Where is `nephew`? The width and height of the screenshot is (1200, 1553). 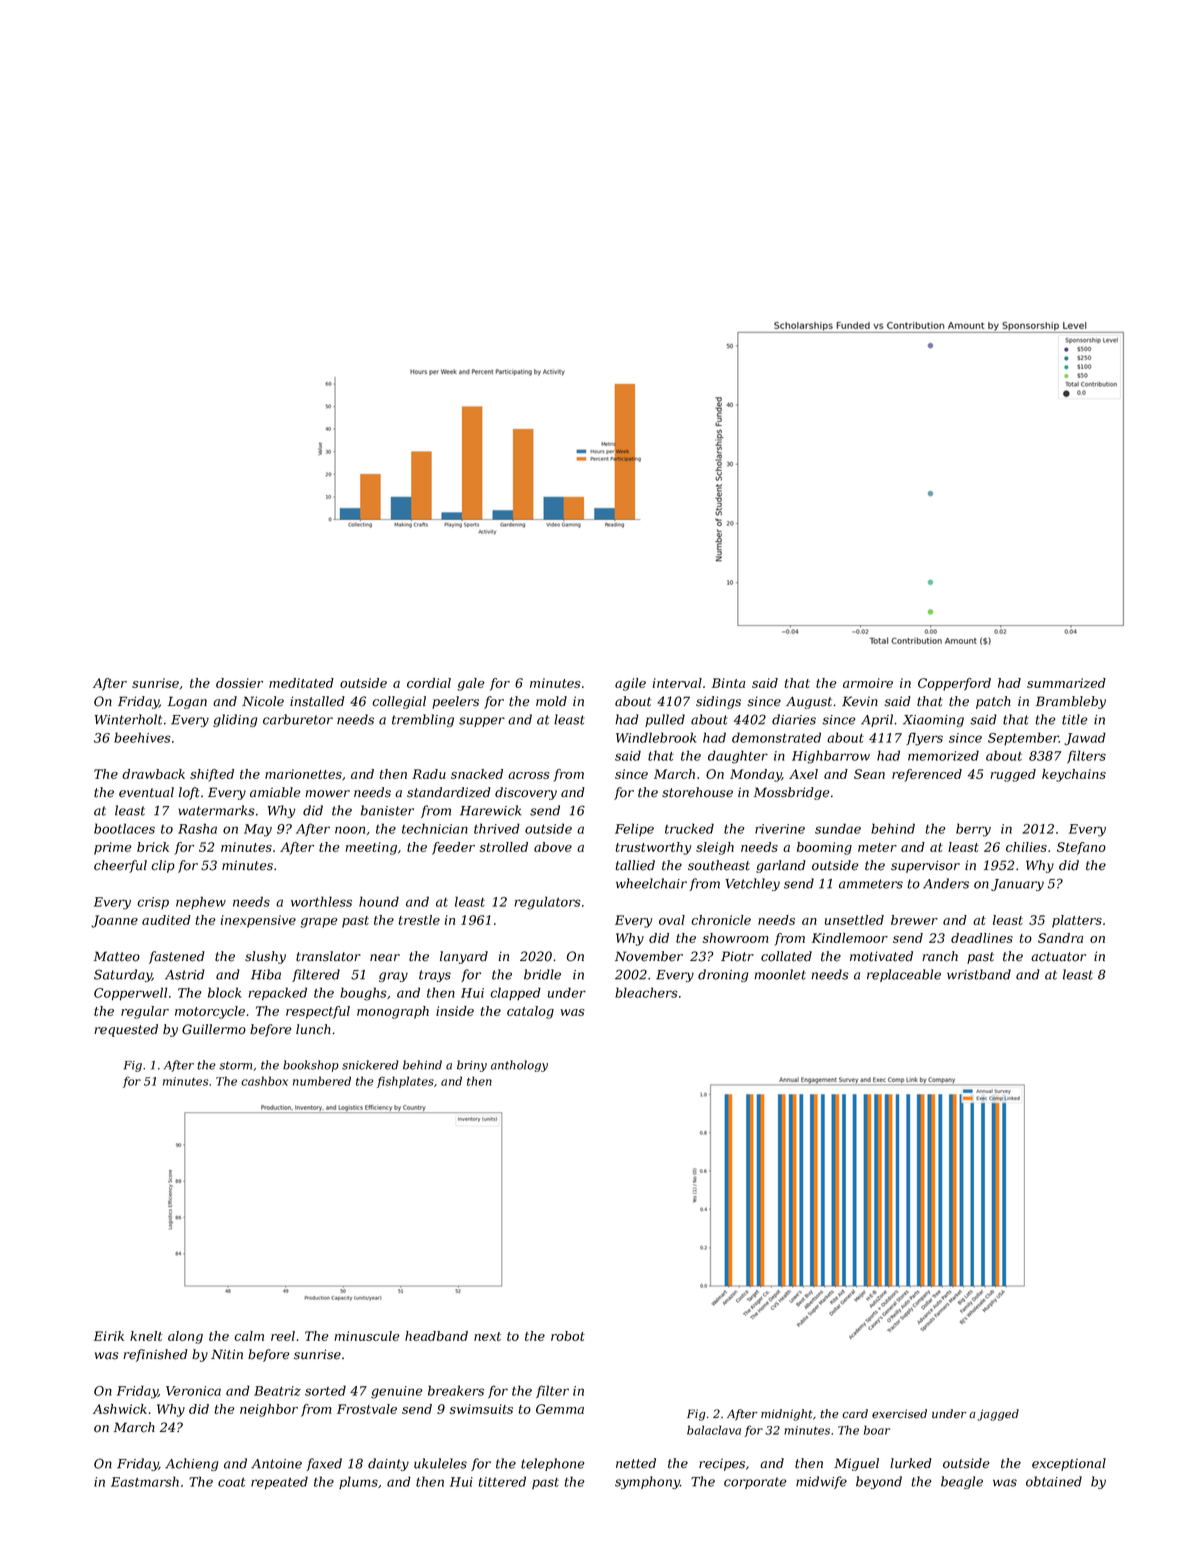
nephew is located at coordinates (201, 902).
